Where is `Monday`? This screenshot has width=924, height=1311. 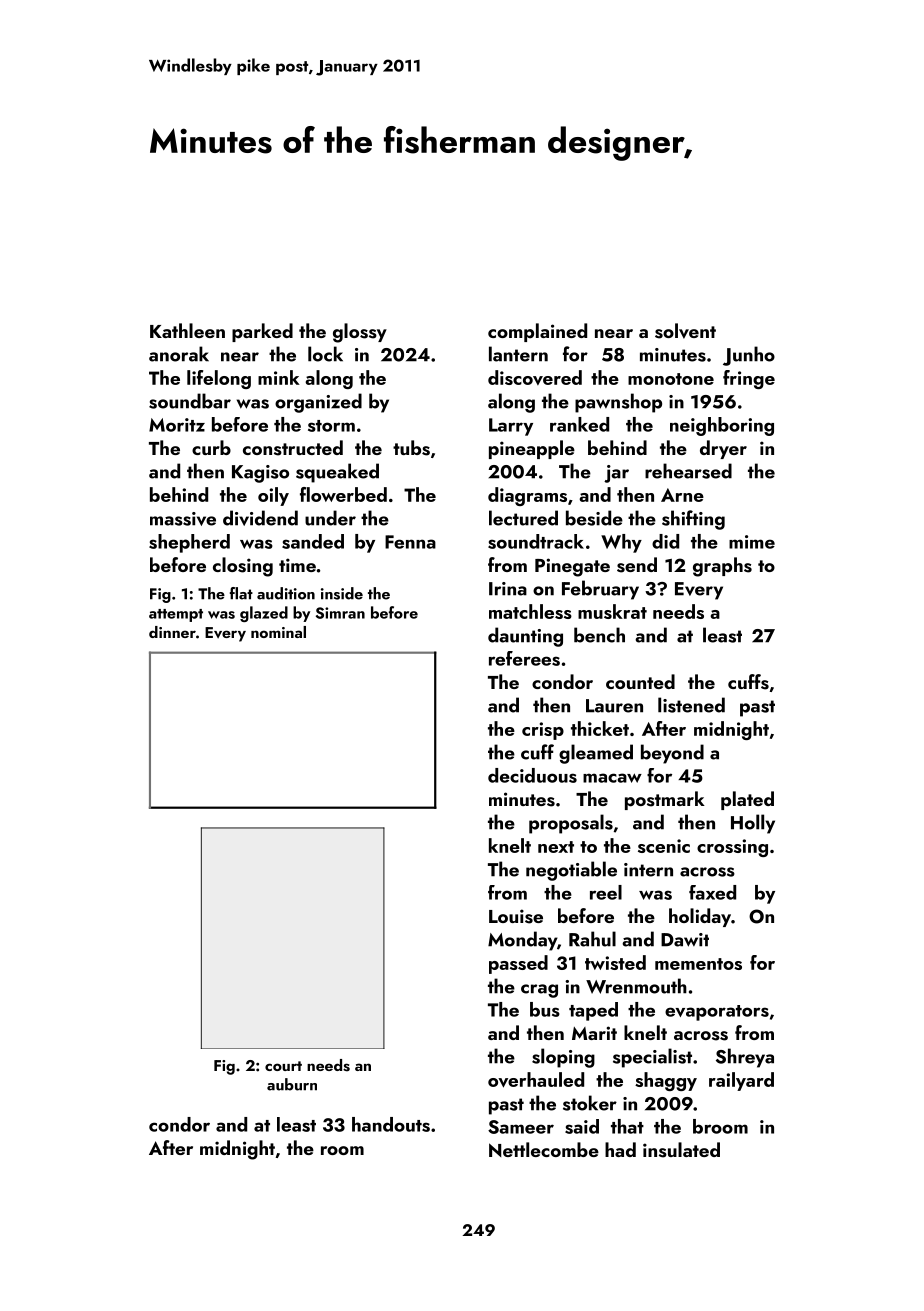 Monday is located at coordinates (522, 941).
